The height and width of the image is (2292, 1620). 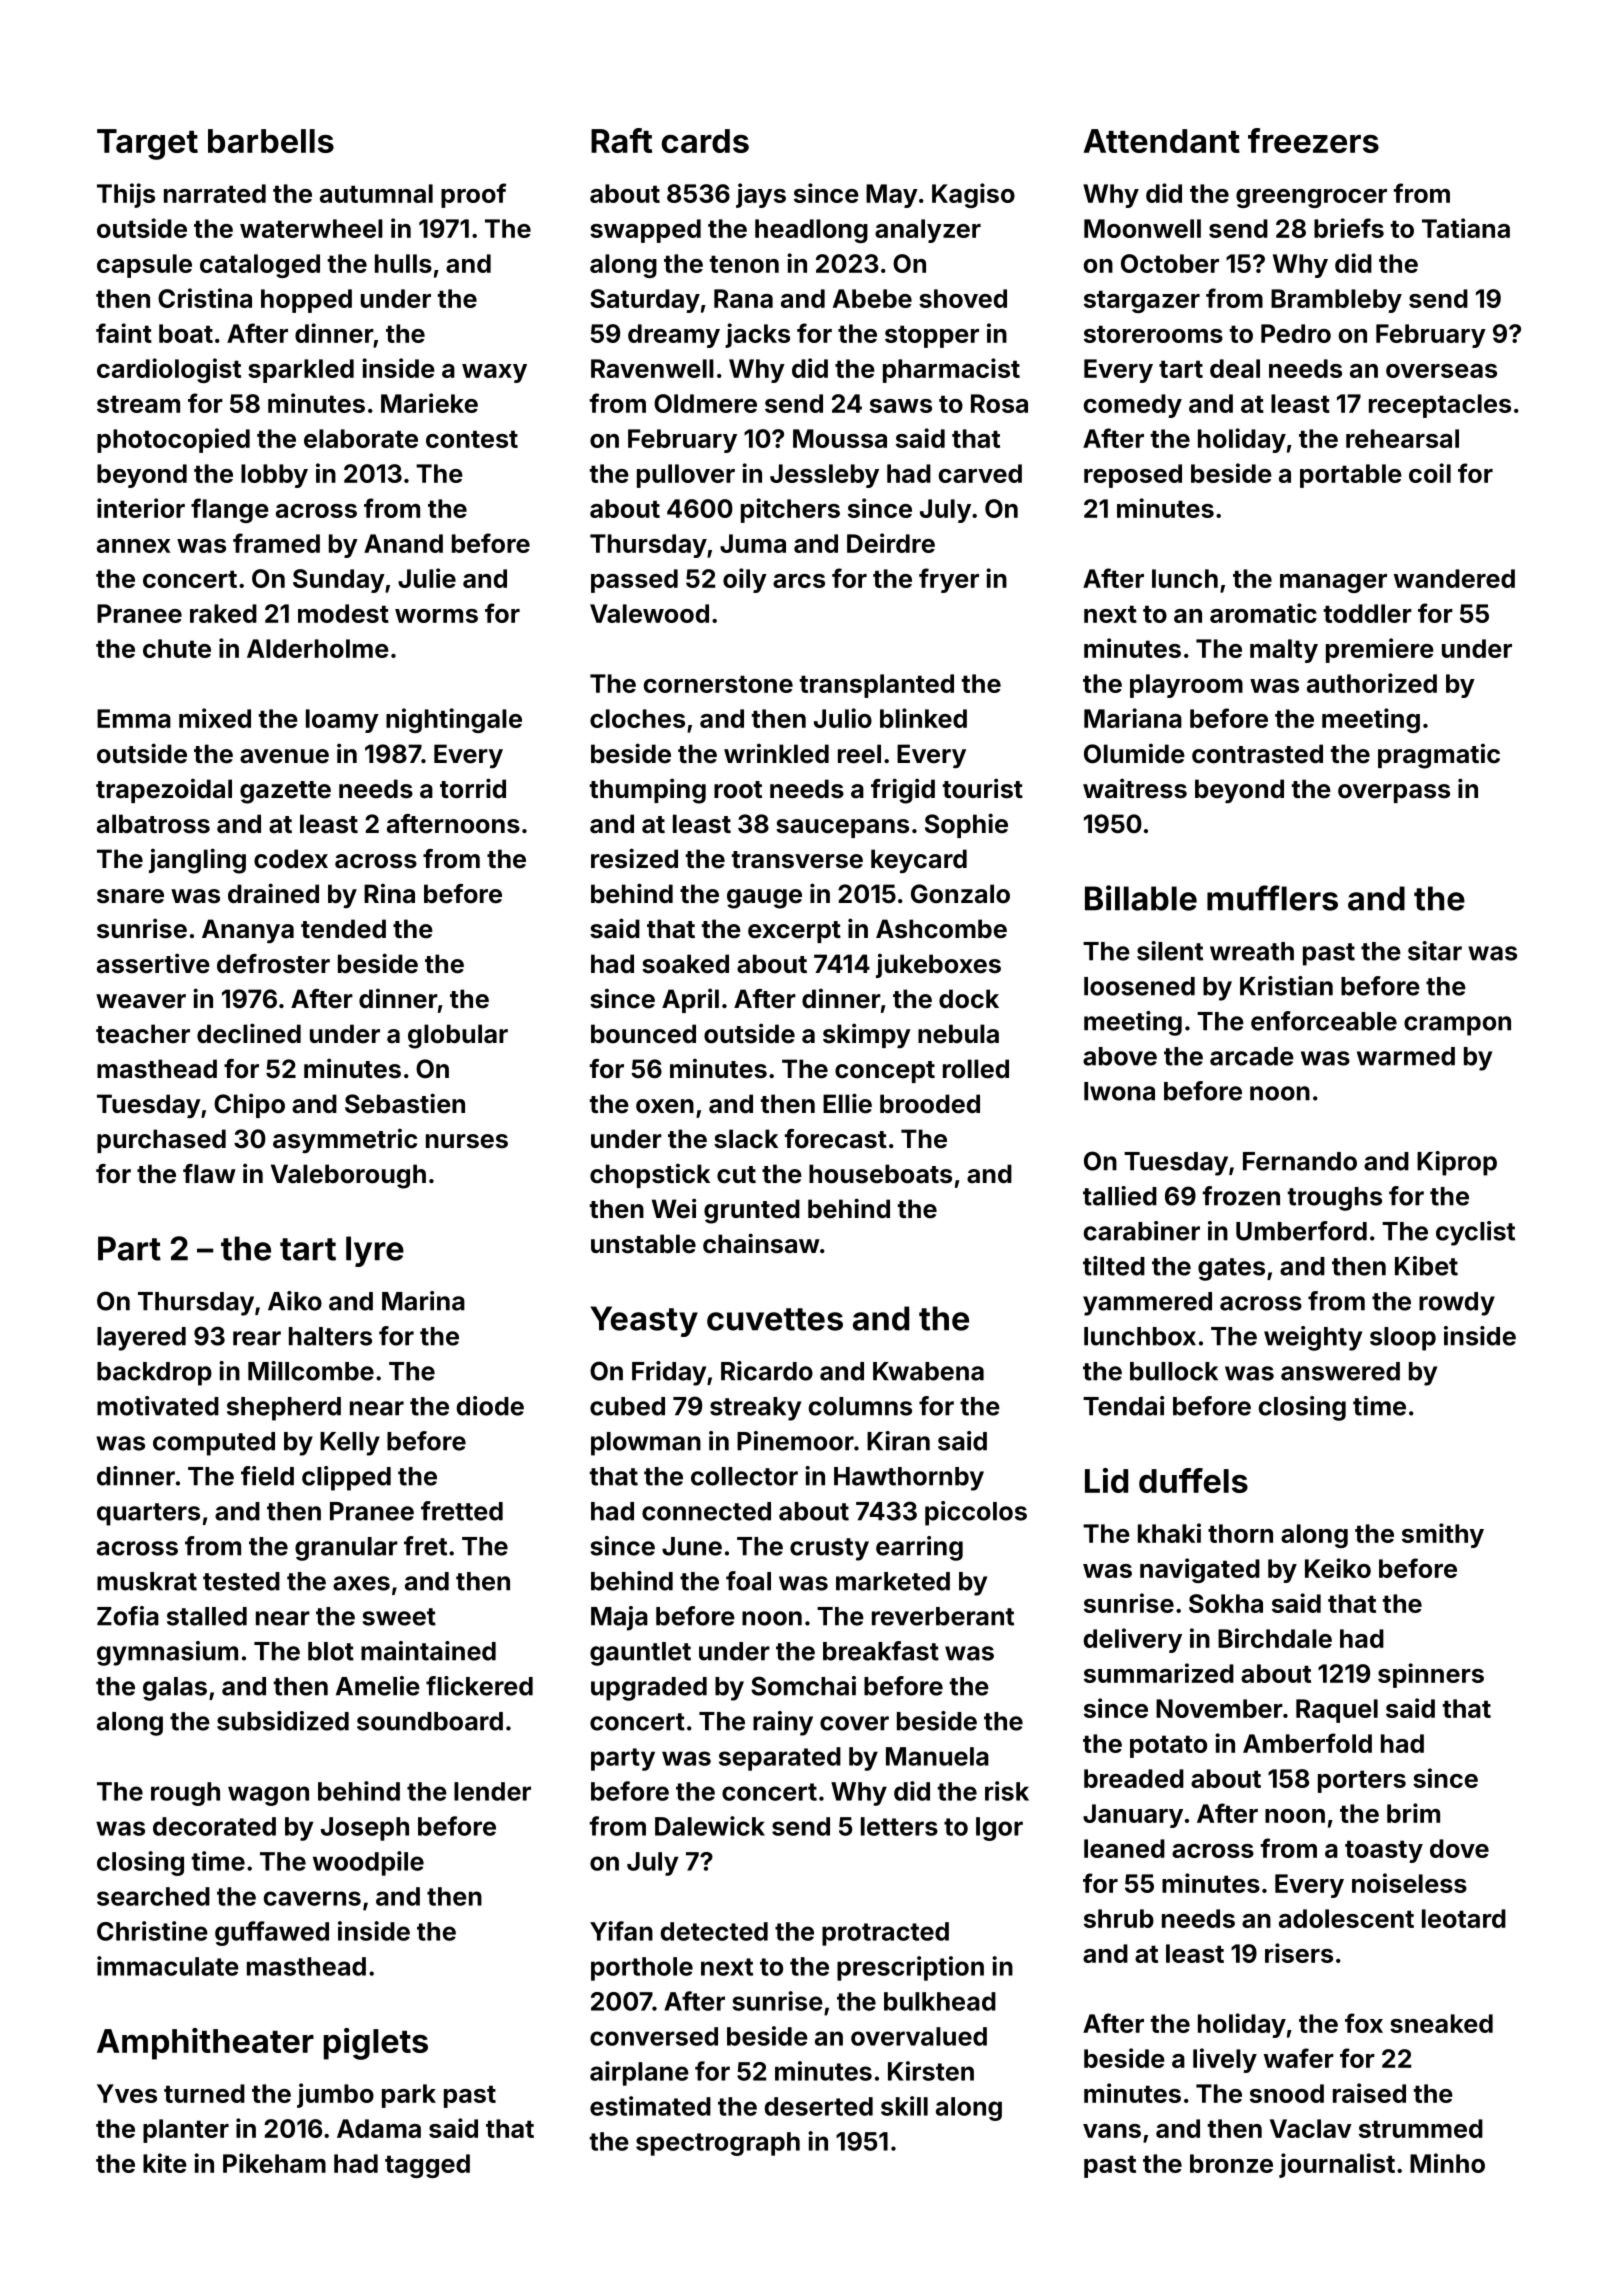 What do you see at coordinates (686, 476) in the image?
I see `pullover` at bounding box center [686, 476].
